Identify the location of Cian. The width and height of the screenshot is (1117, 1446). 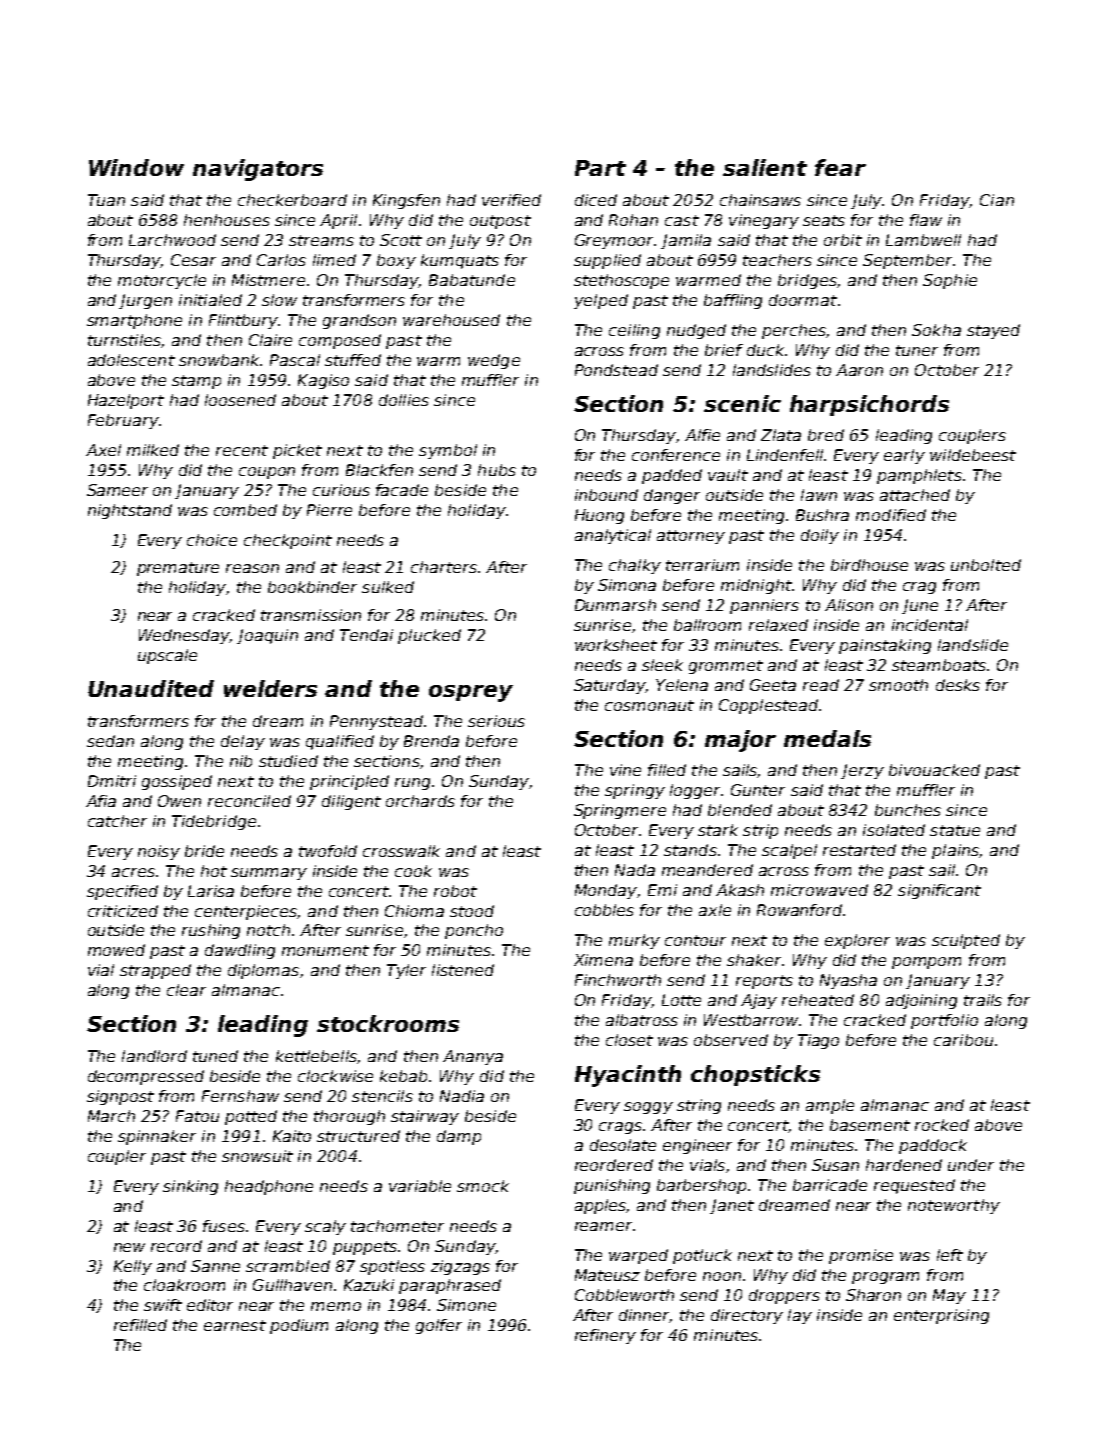
(997, 200).
